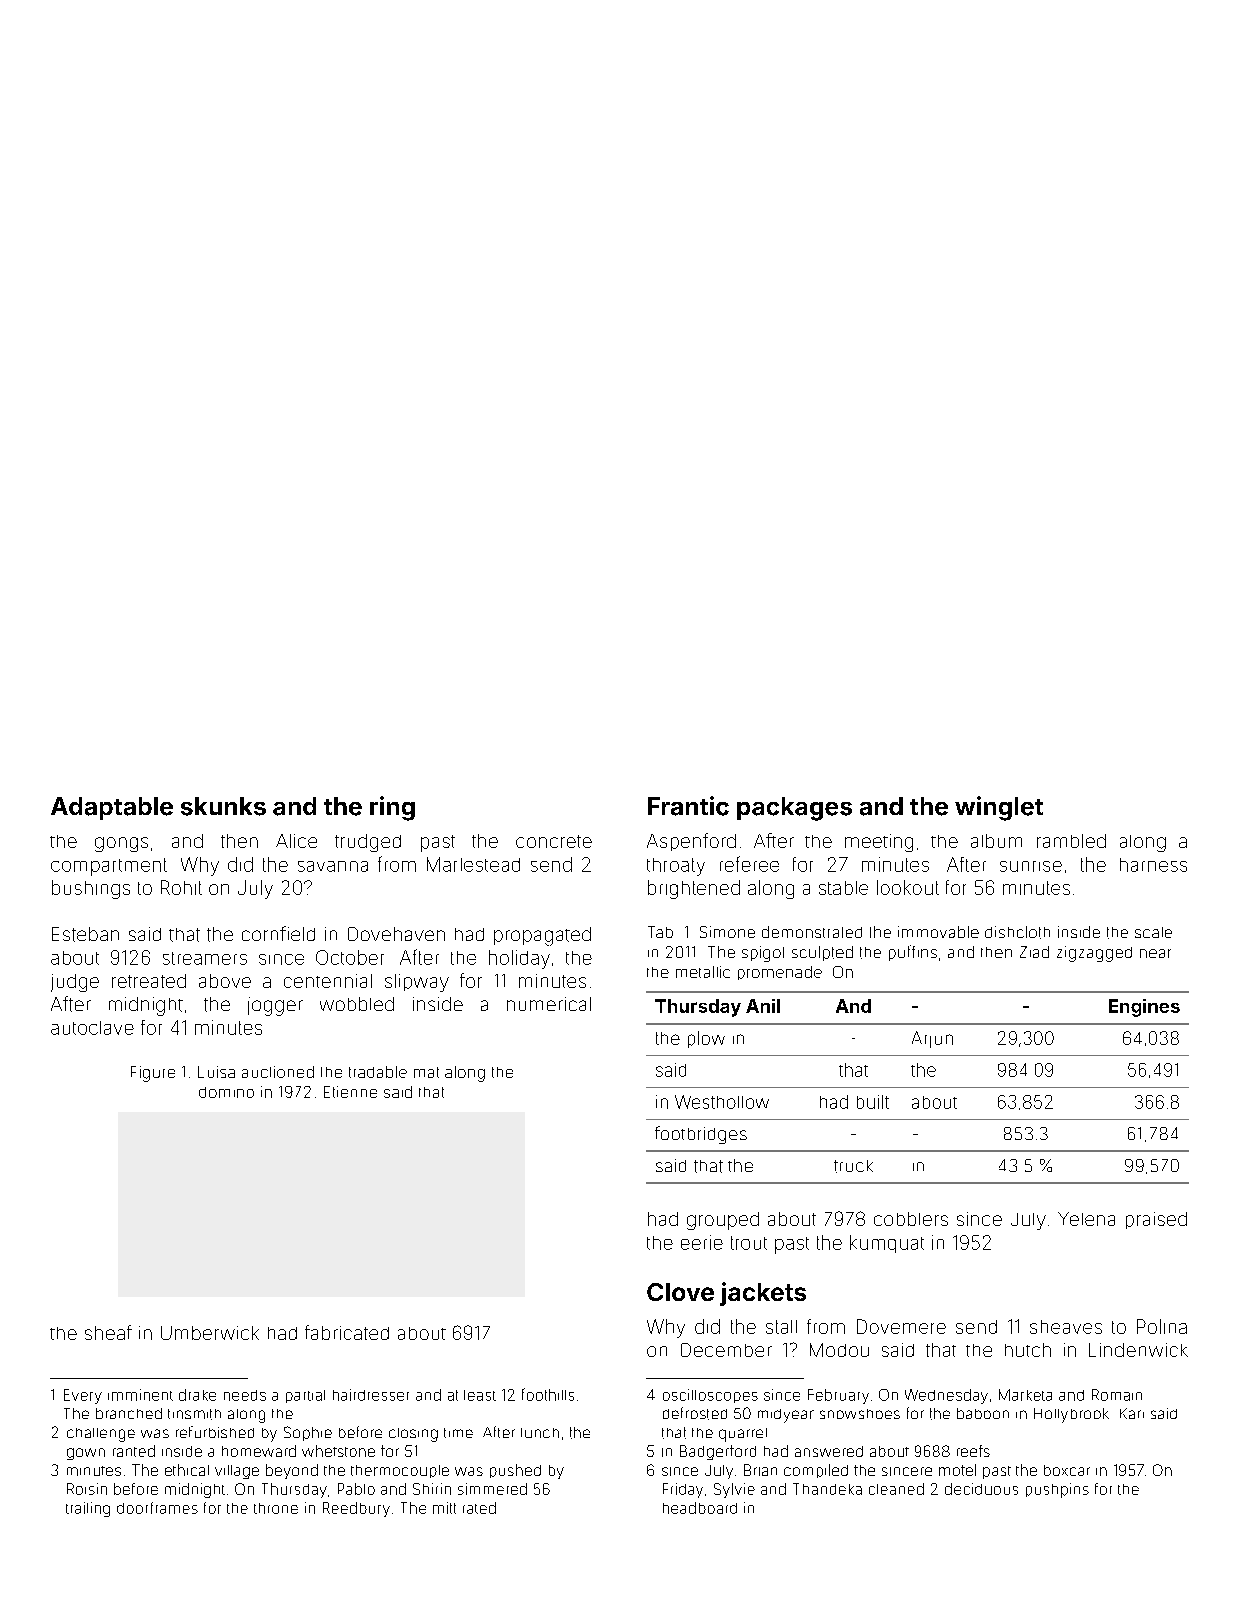  Describe the element at coordinates (356, 1509) in the page. I see `Reedbury` at that location.
